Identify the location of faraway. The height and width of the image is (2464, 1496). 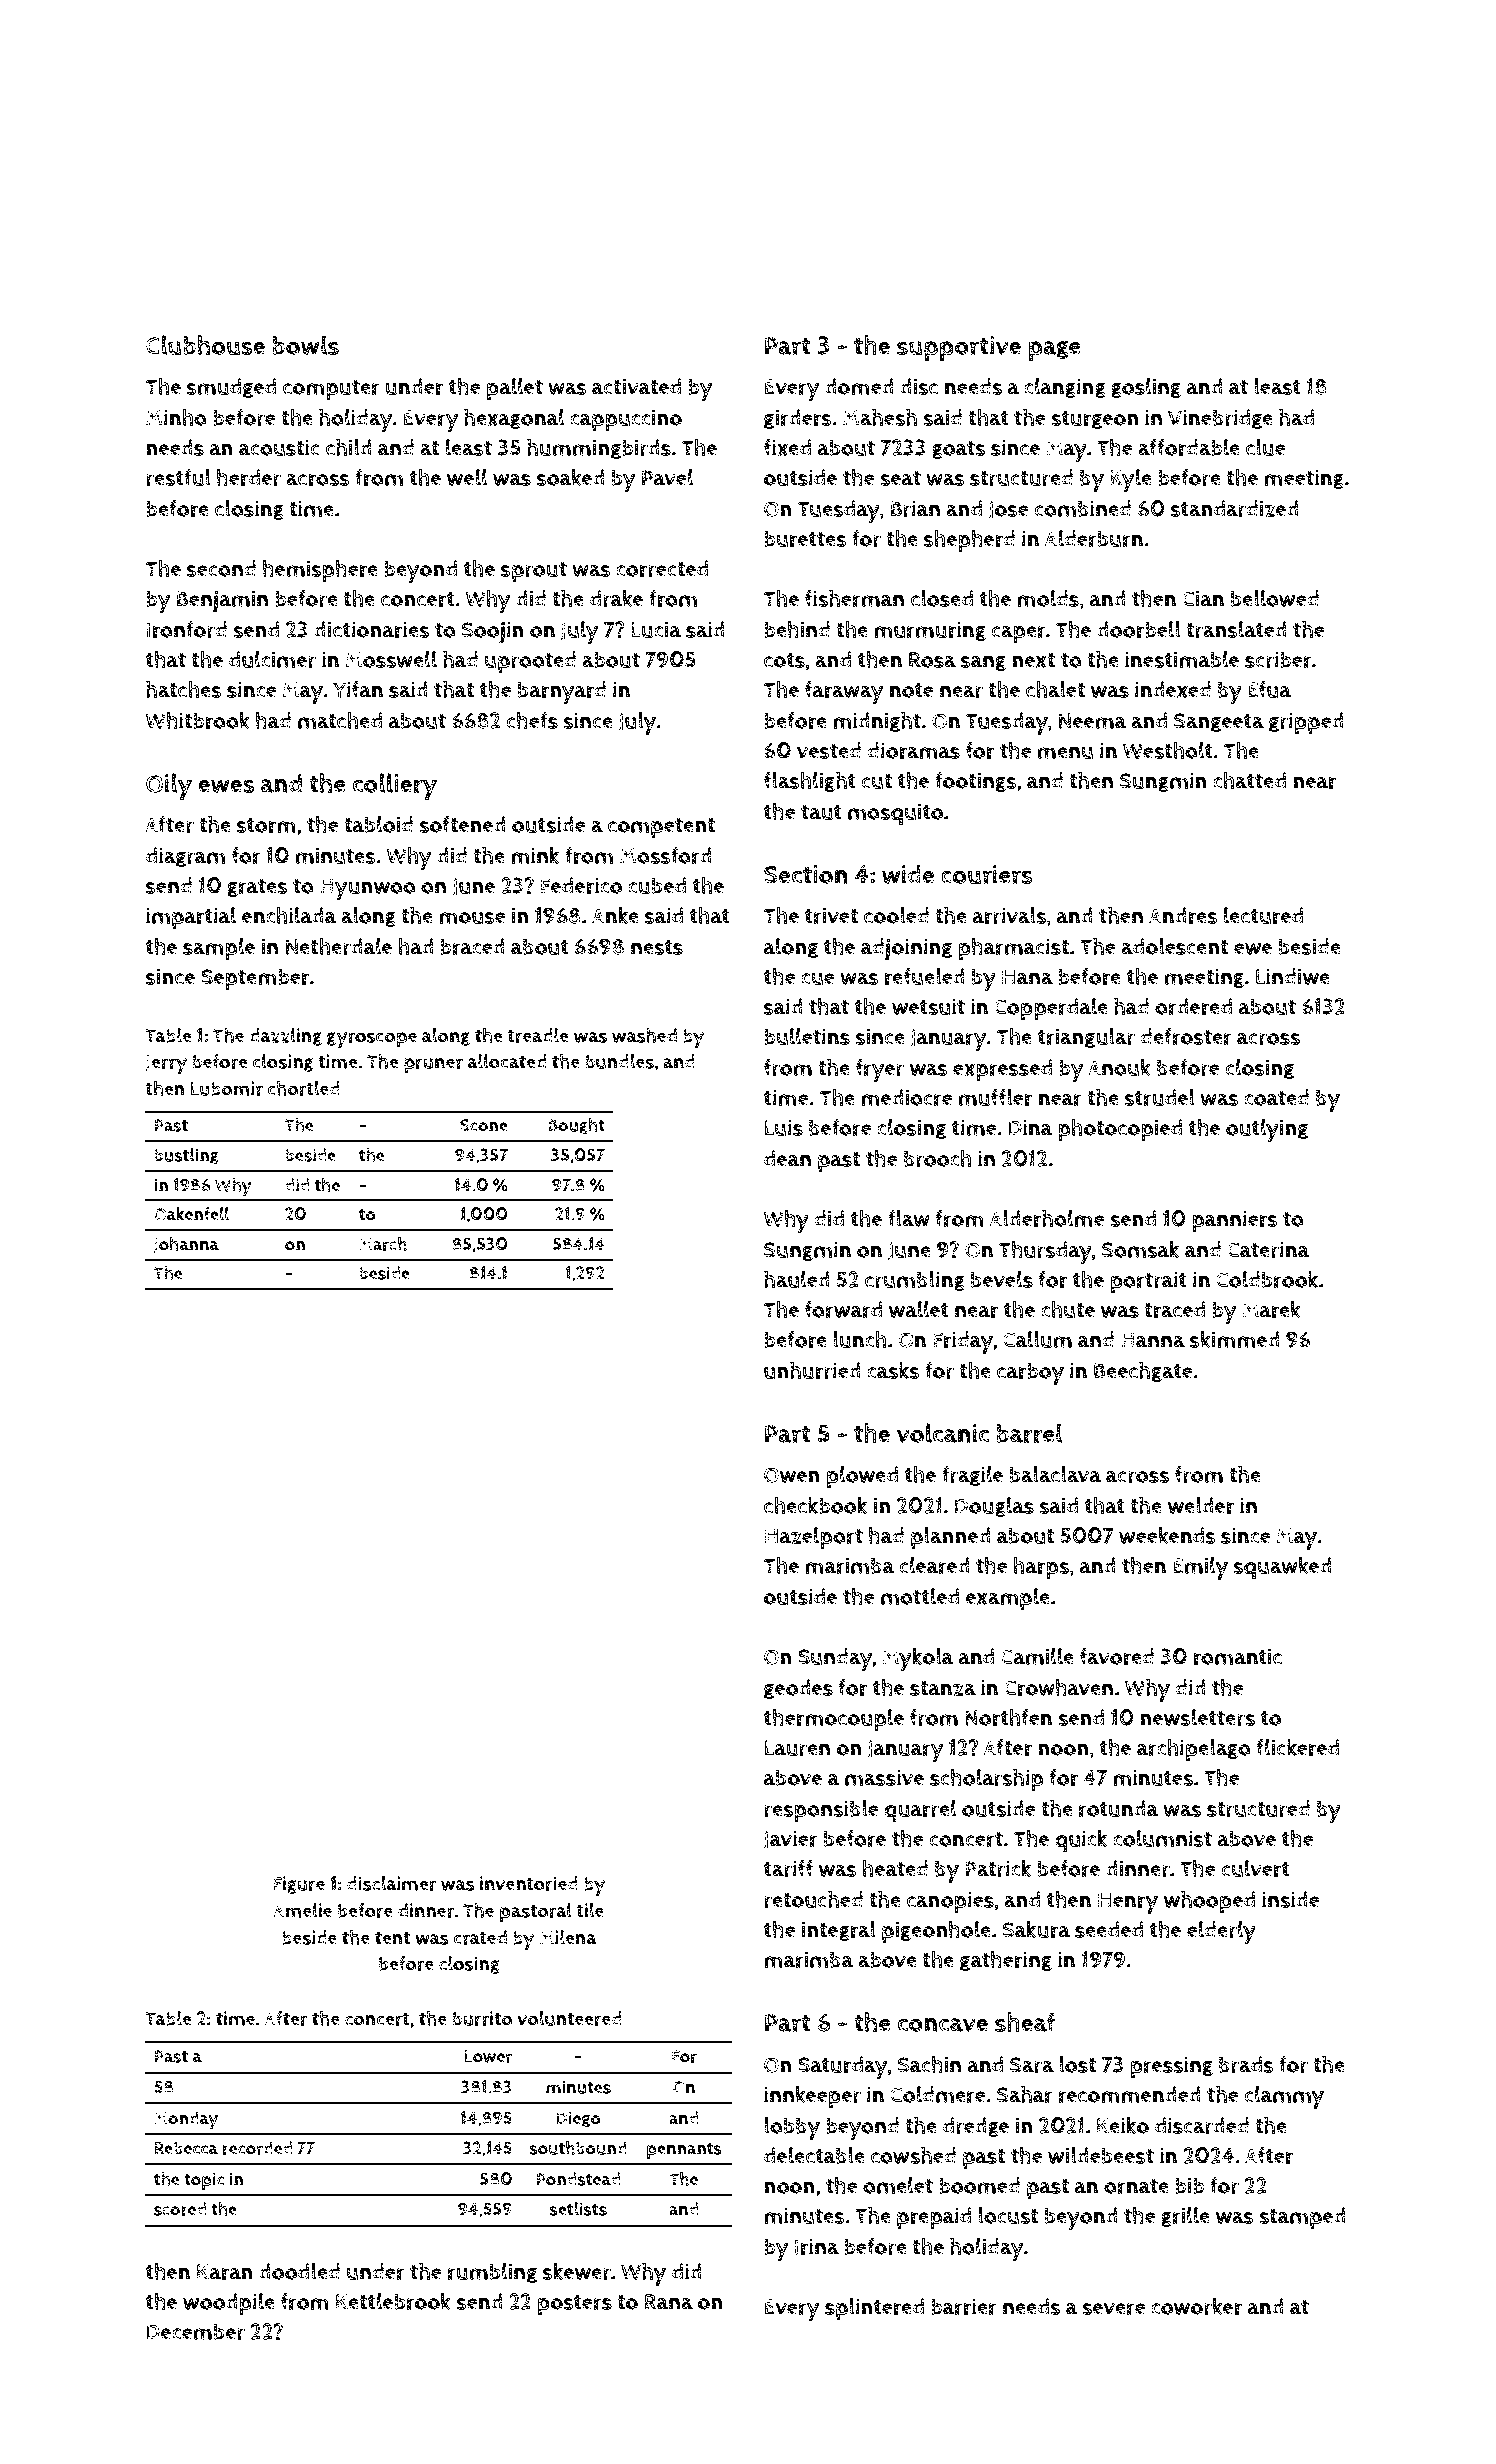
(844, 692).
